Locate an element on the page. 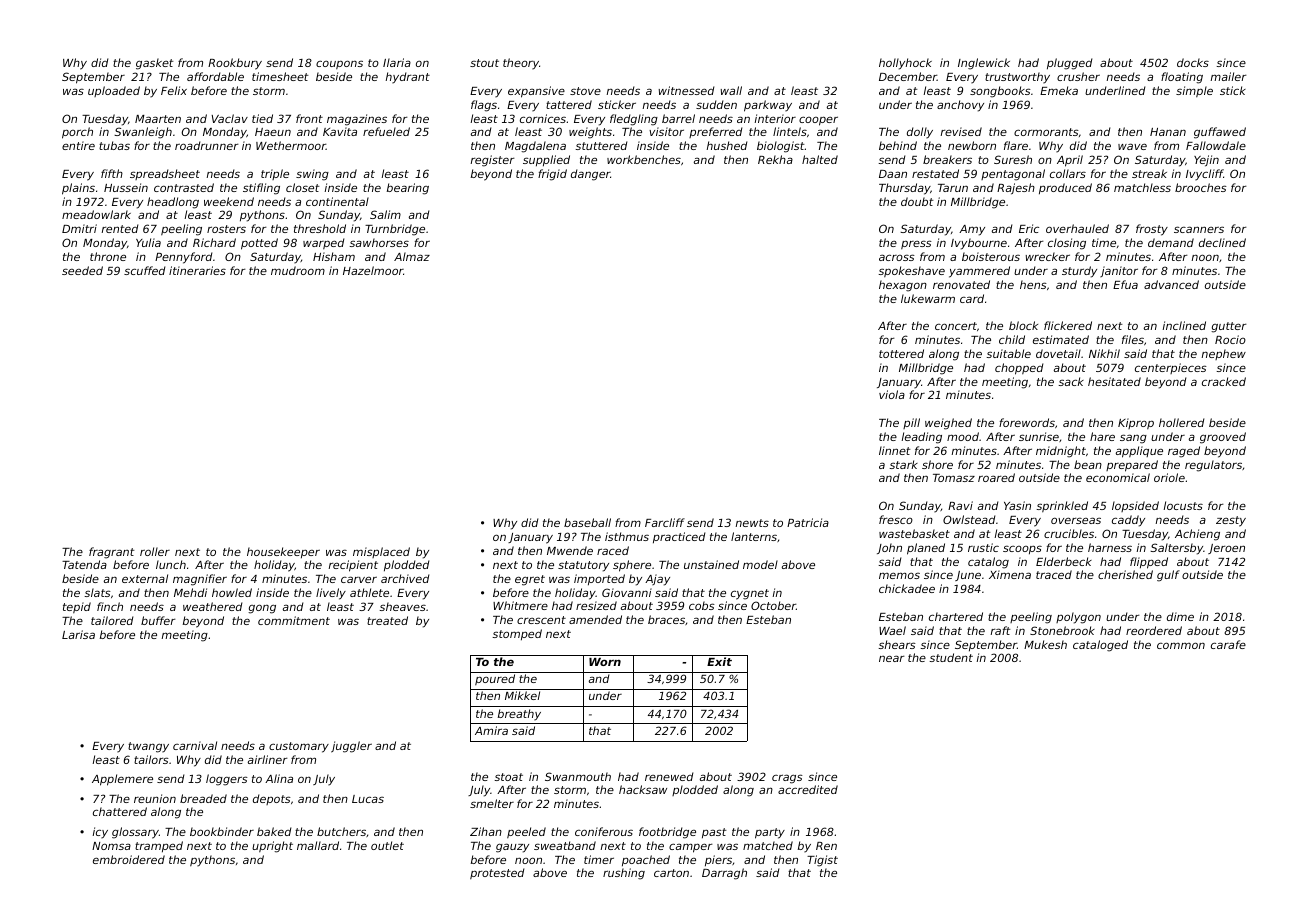 The height and width of the page is (924, 1308). practiced is located at coordinates (679, 537).
